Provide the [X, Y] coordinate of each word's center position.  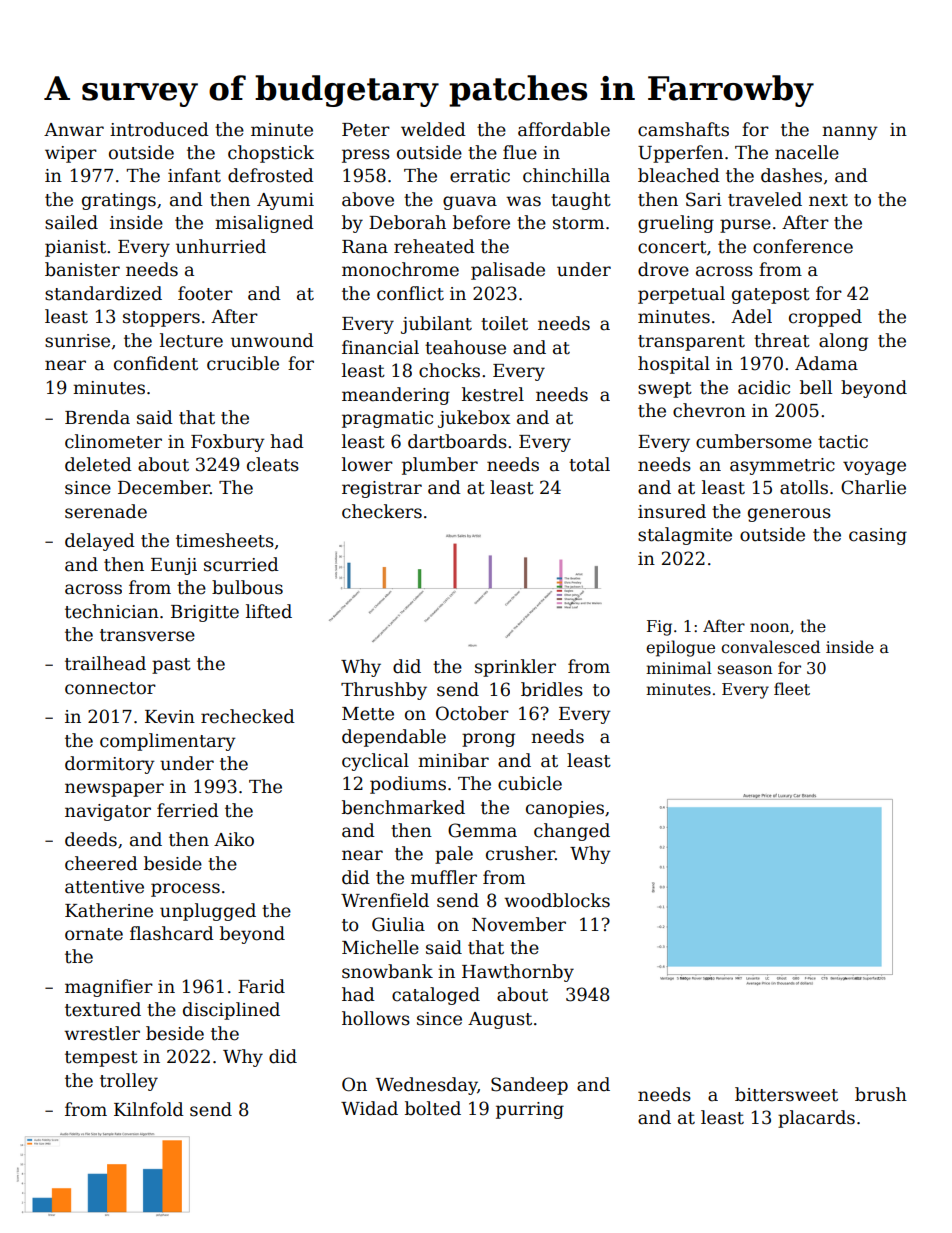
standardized [103, 293]
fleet [792, 689]
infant [194, 175]
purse [745, 226]
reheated [434, 246]
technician [112, 611]
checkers [382, 511]
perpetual [681, 295]
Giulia [398, 924]
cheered [101, 863]
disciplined [231, 1011]
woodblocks [557, 900]
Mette [368, 714]
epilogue [680, 648]
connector [110, 688]
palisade [508, 271]
